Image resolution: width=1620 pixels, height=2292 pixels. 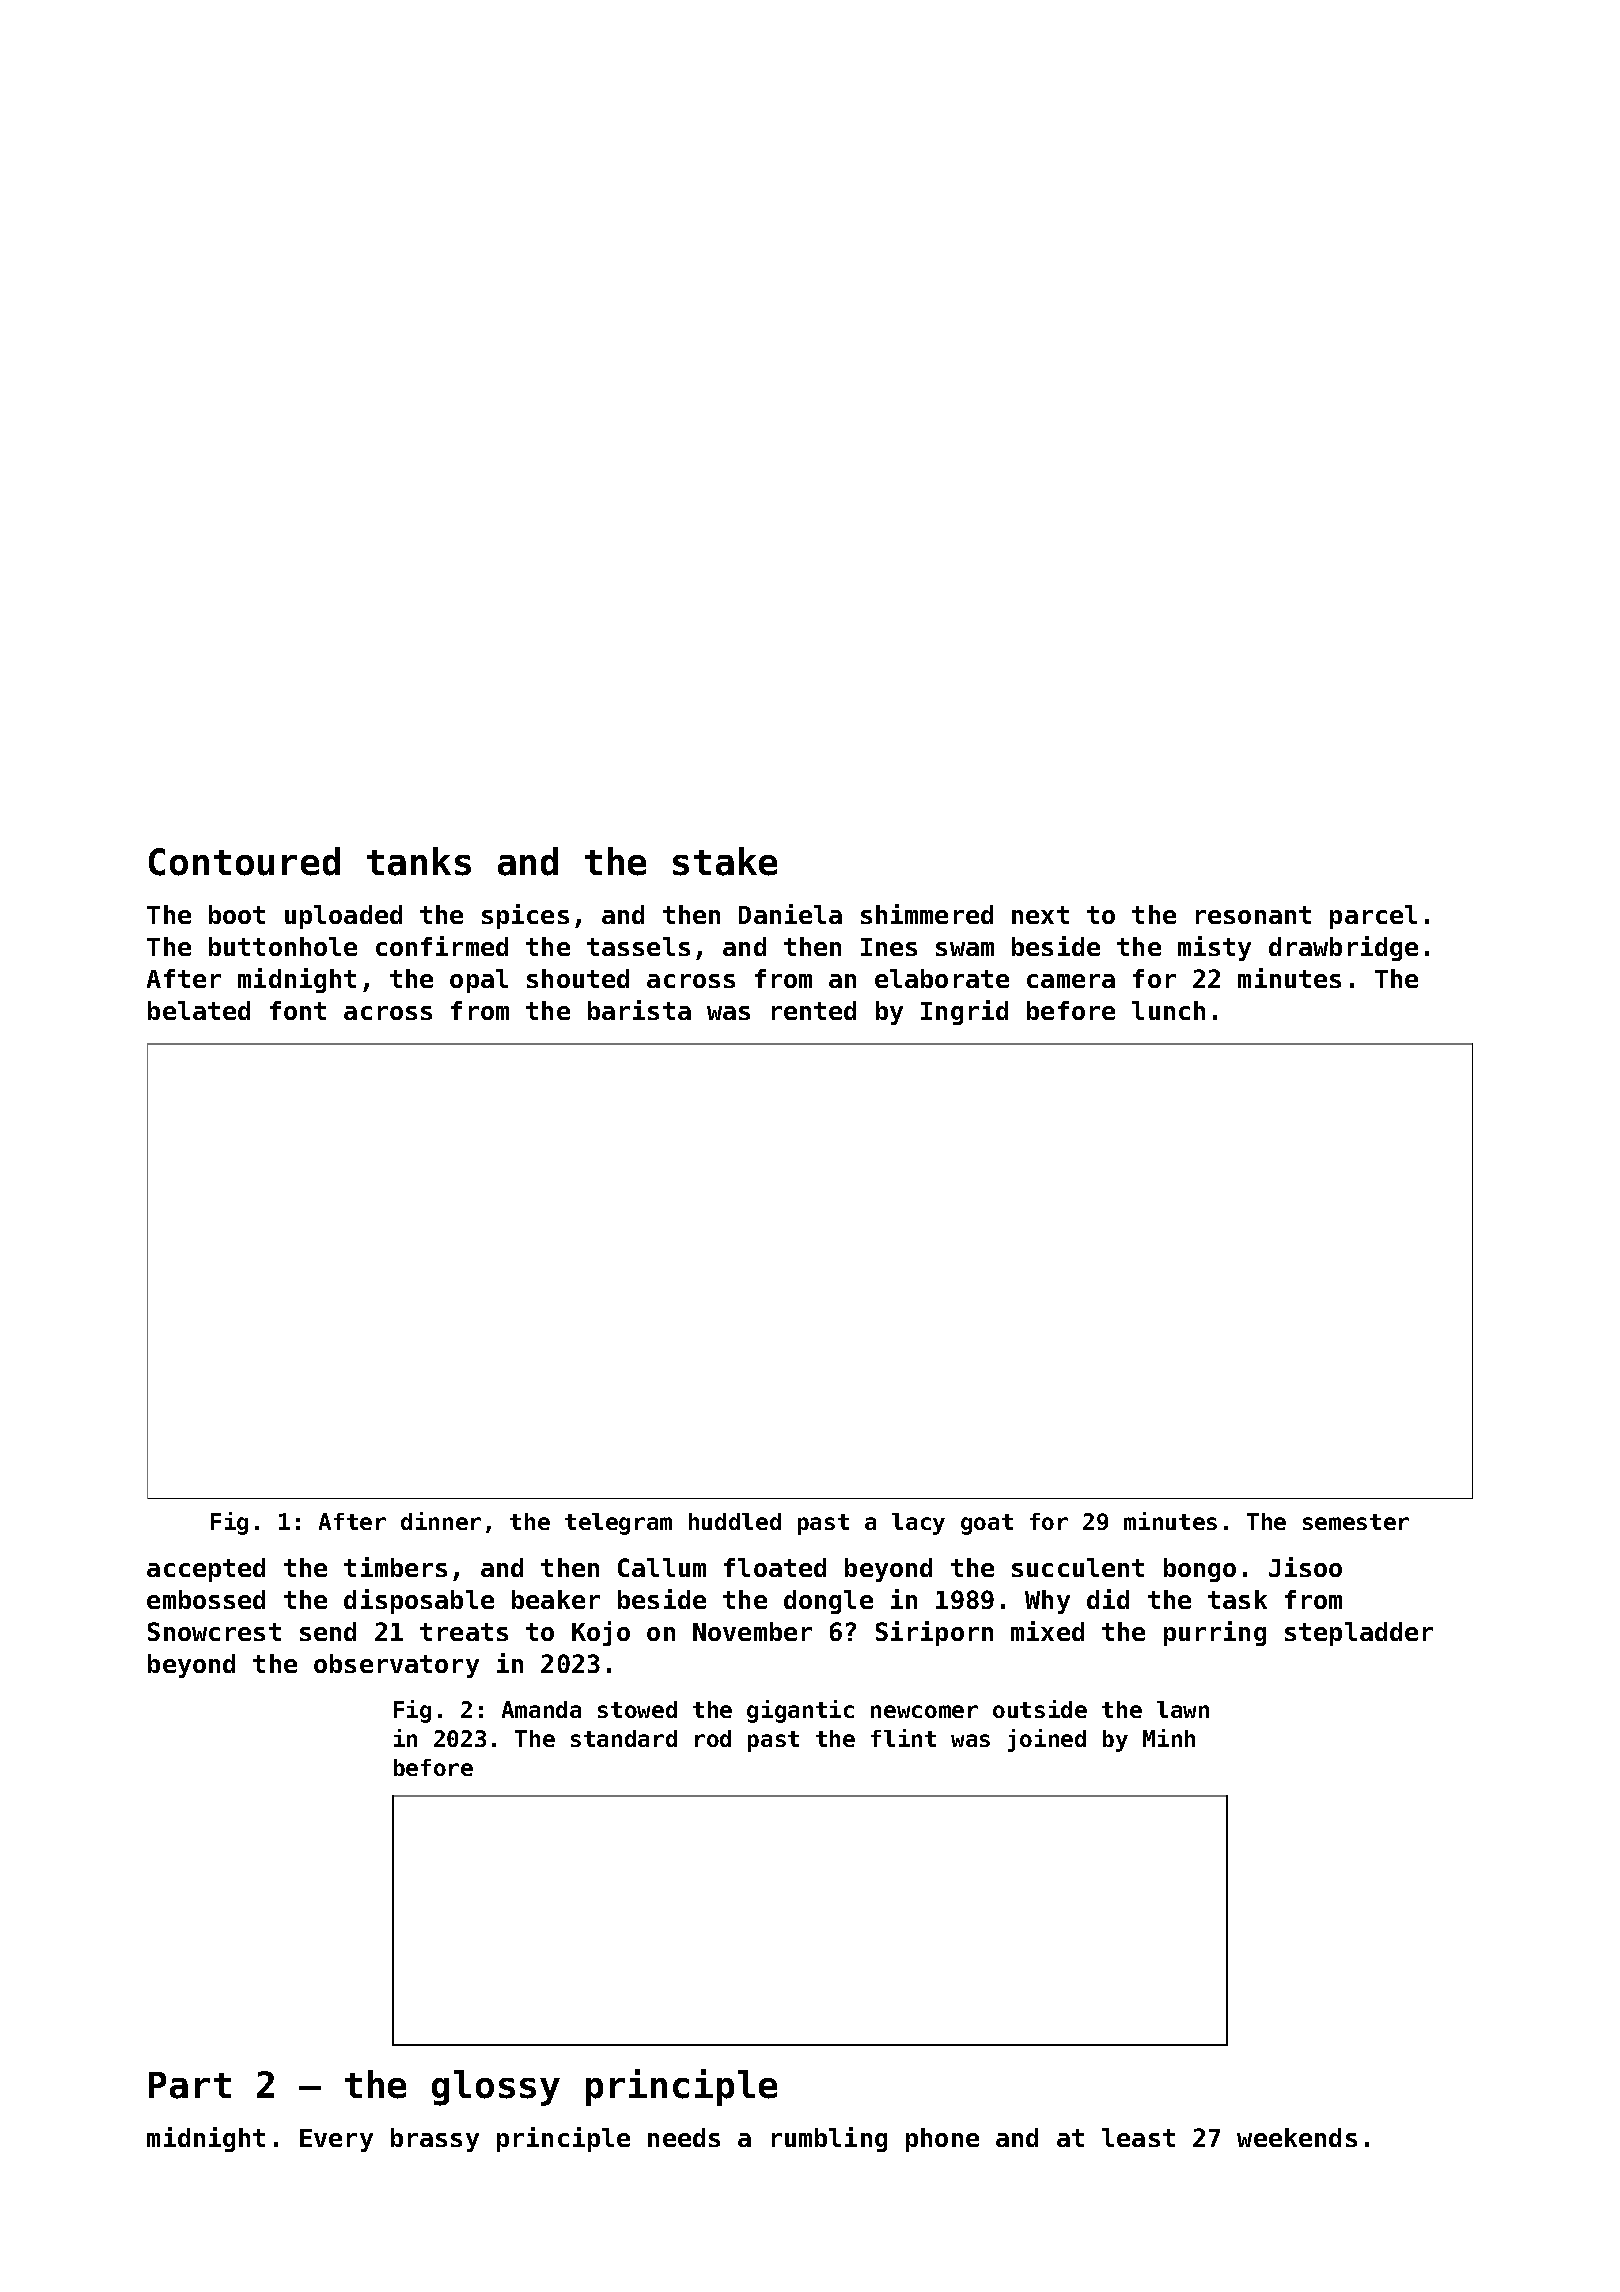 What do you see at coordinates (725, 861) in the screenshot?
I see `stake` at bounding box center [725, 861].
